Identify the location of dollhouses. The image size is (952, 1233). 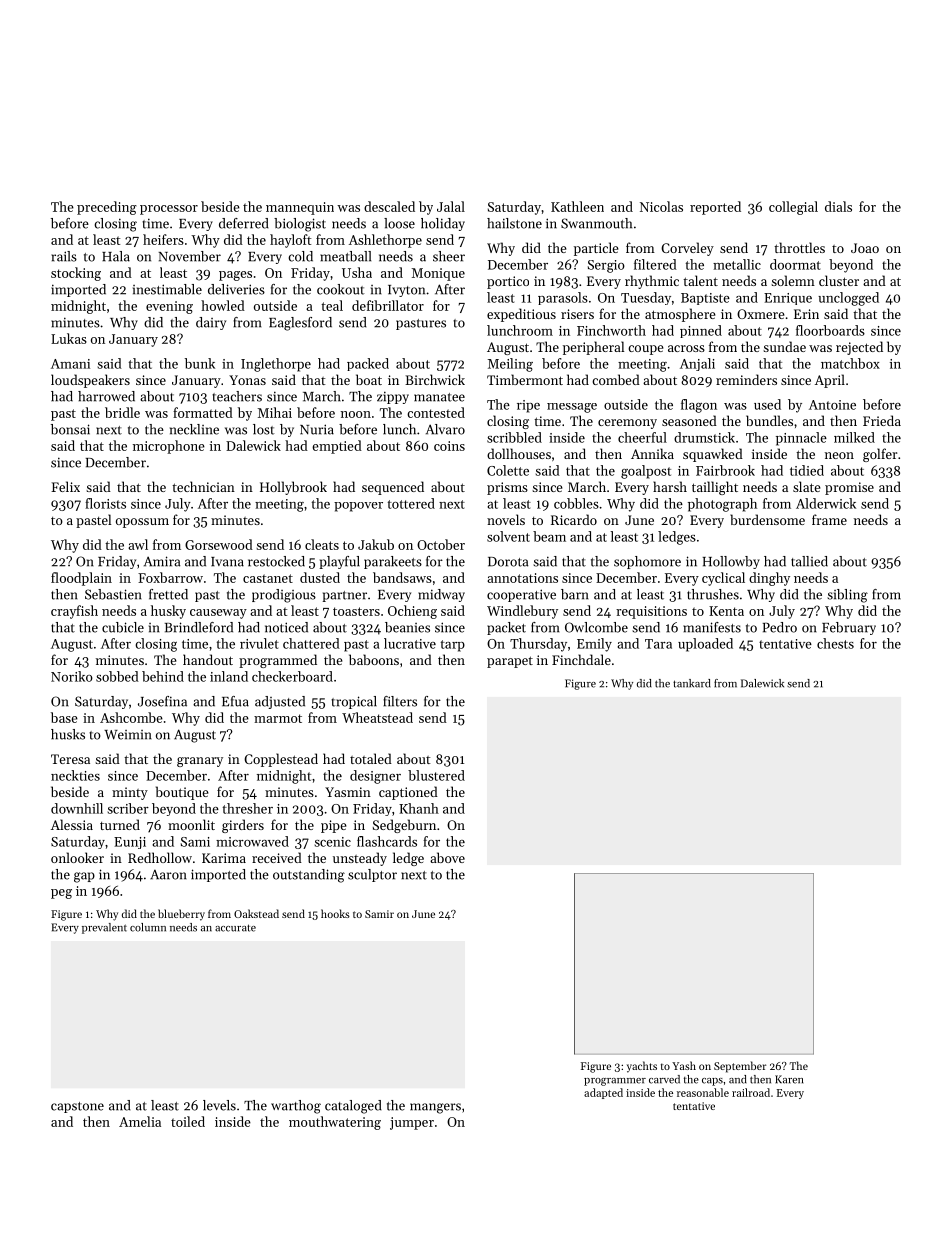
(519, 453).
